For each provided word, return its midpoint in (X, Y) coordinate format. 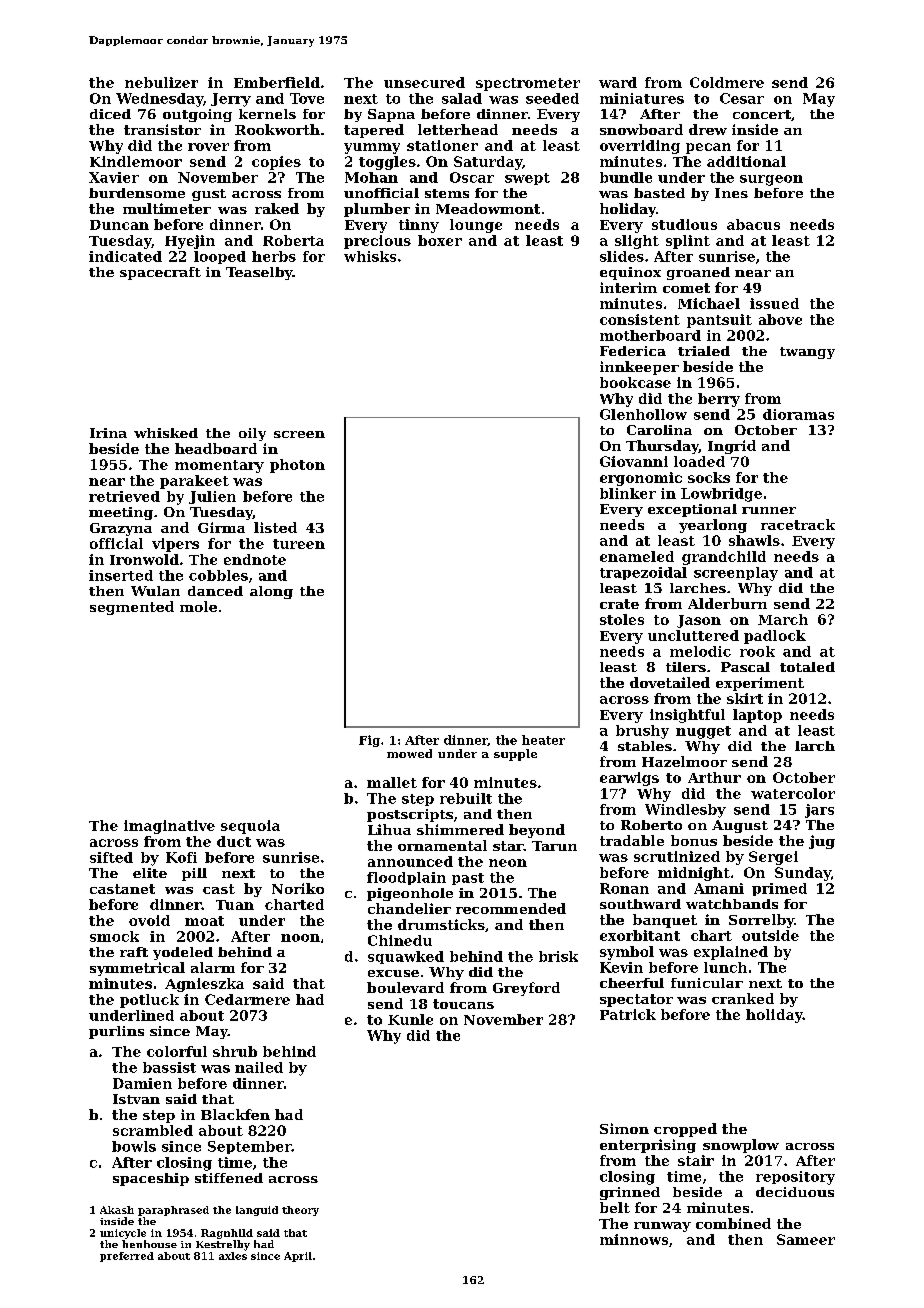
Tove (307, 98)
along (271, 592)
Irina (108, 433)
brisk (558, 956)
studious (684, 224)
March (783, 619)
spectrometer (528, 84)
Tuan (235, 905)
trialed (704, 351)
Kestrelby (223, 1245)
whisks (370, 256)
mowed (409, 753)
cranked (743, 998)
